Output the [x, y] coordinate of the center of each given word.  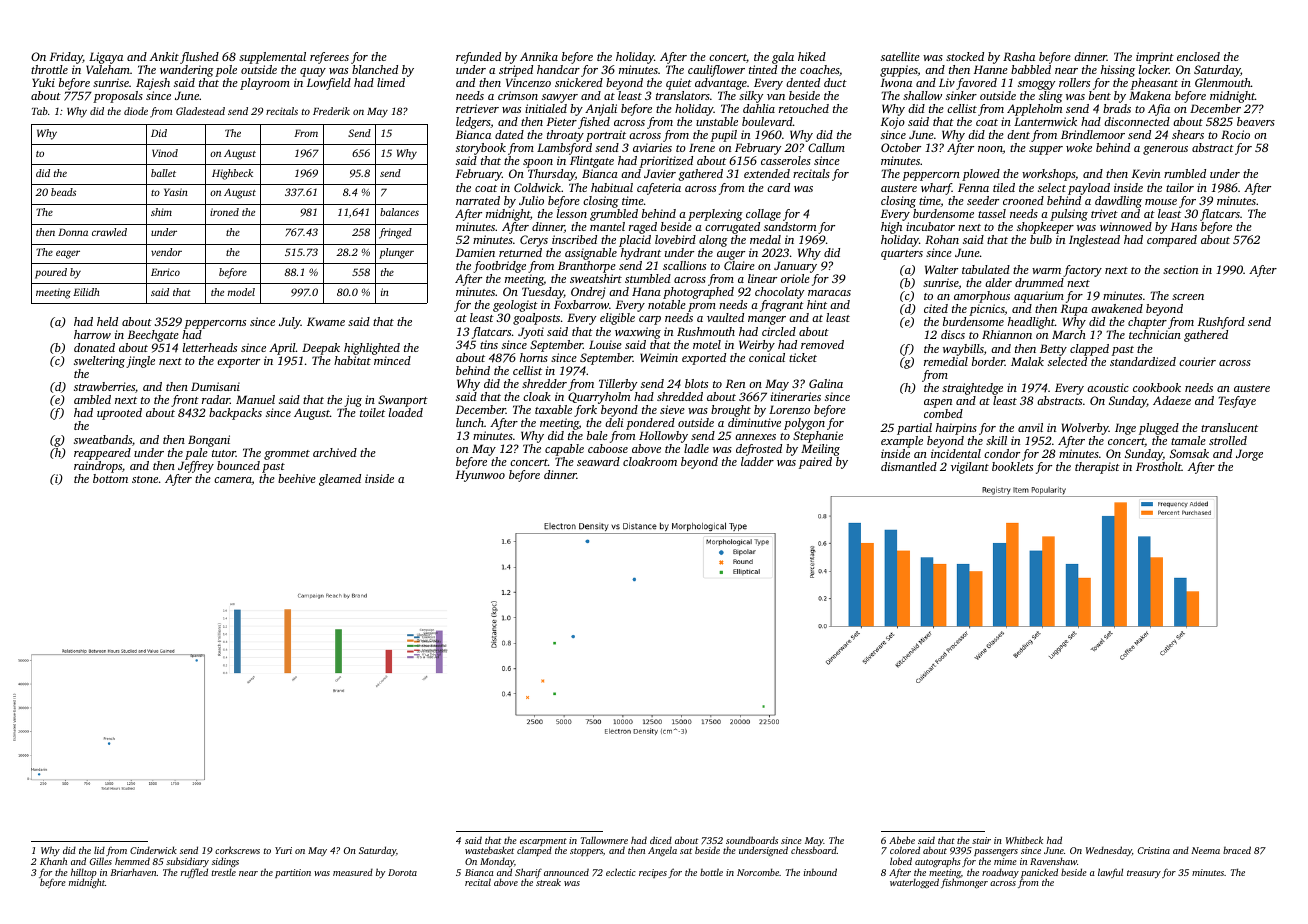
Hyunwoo [480, 476]
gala [783, 58]
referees [329, 58]
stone [145, 479]
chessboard [814, 850]
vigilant [970, 468]
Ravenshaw [1053, 861]
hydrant [641, 254]
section [1180, 269]
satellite [900, 56]
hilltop [84, 873]
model [241, 292]
